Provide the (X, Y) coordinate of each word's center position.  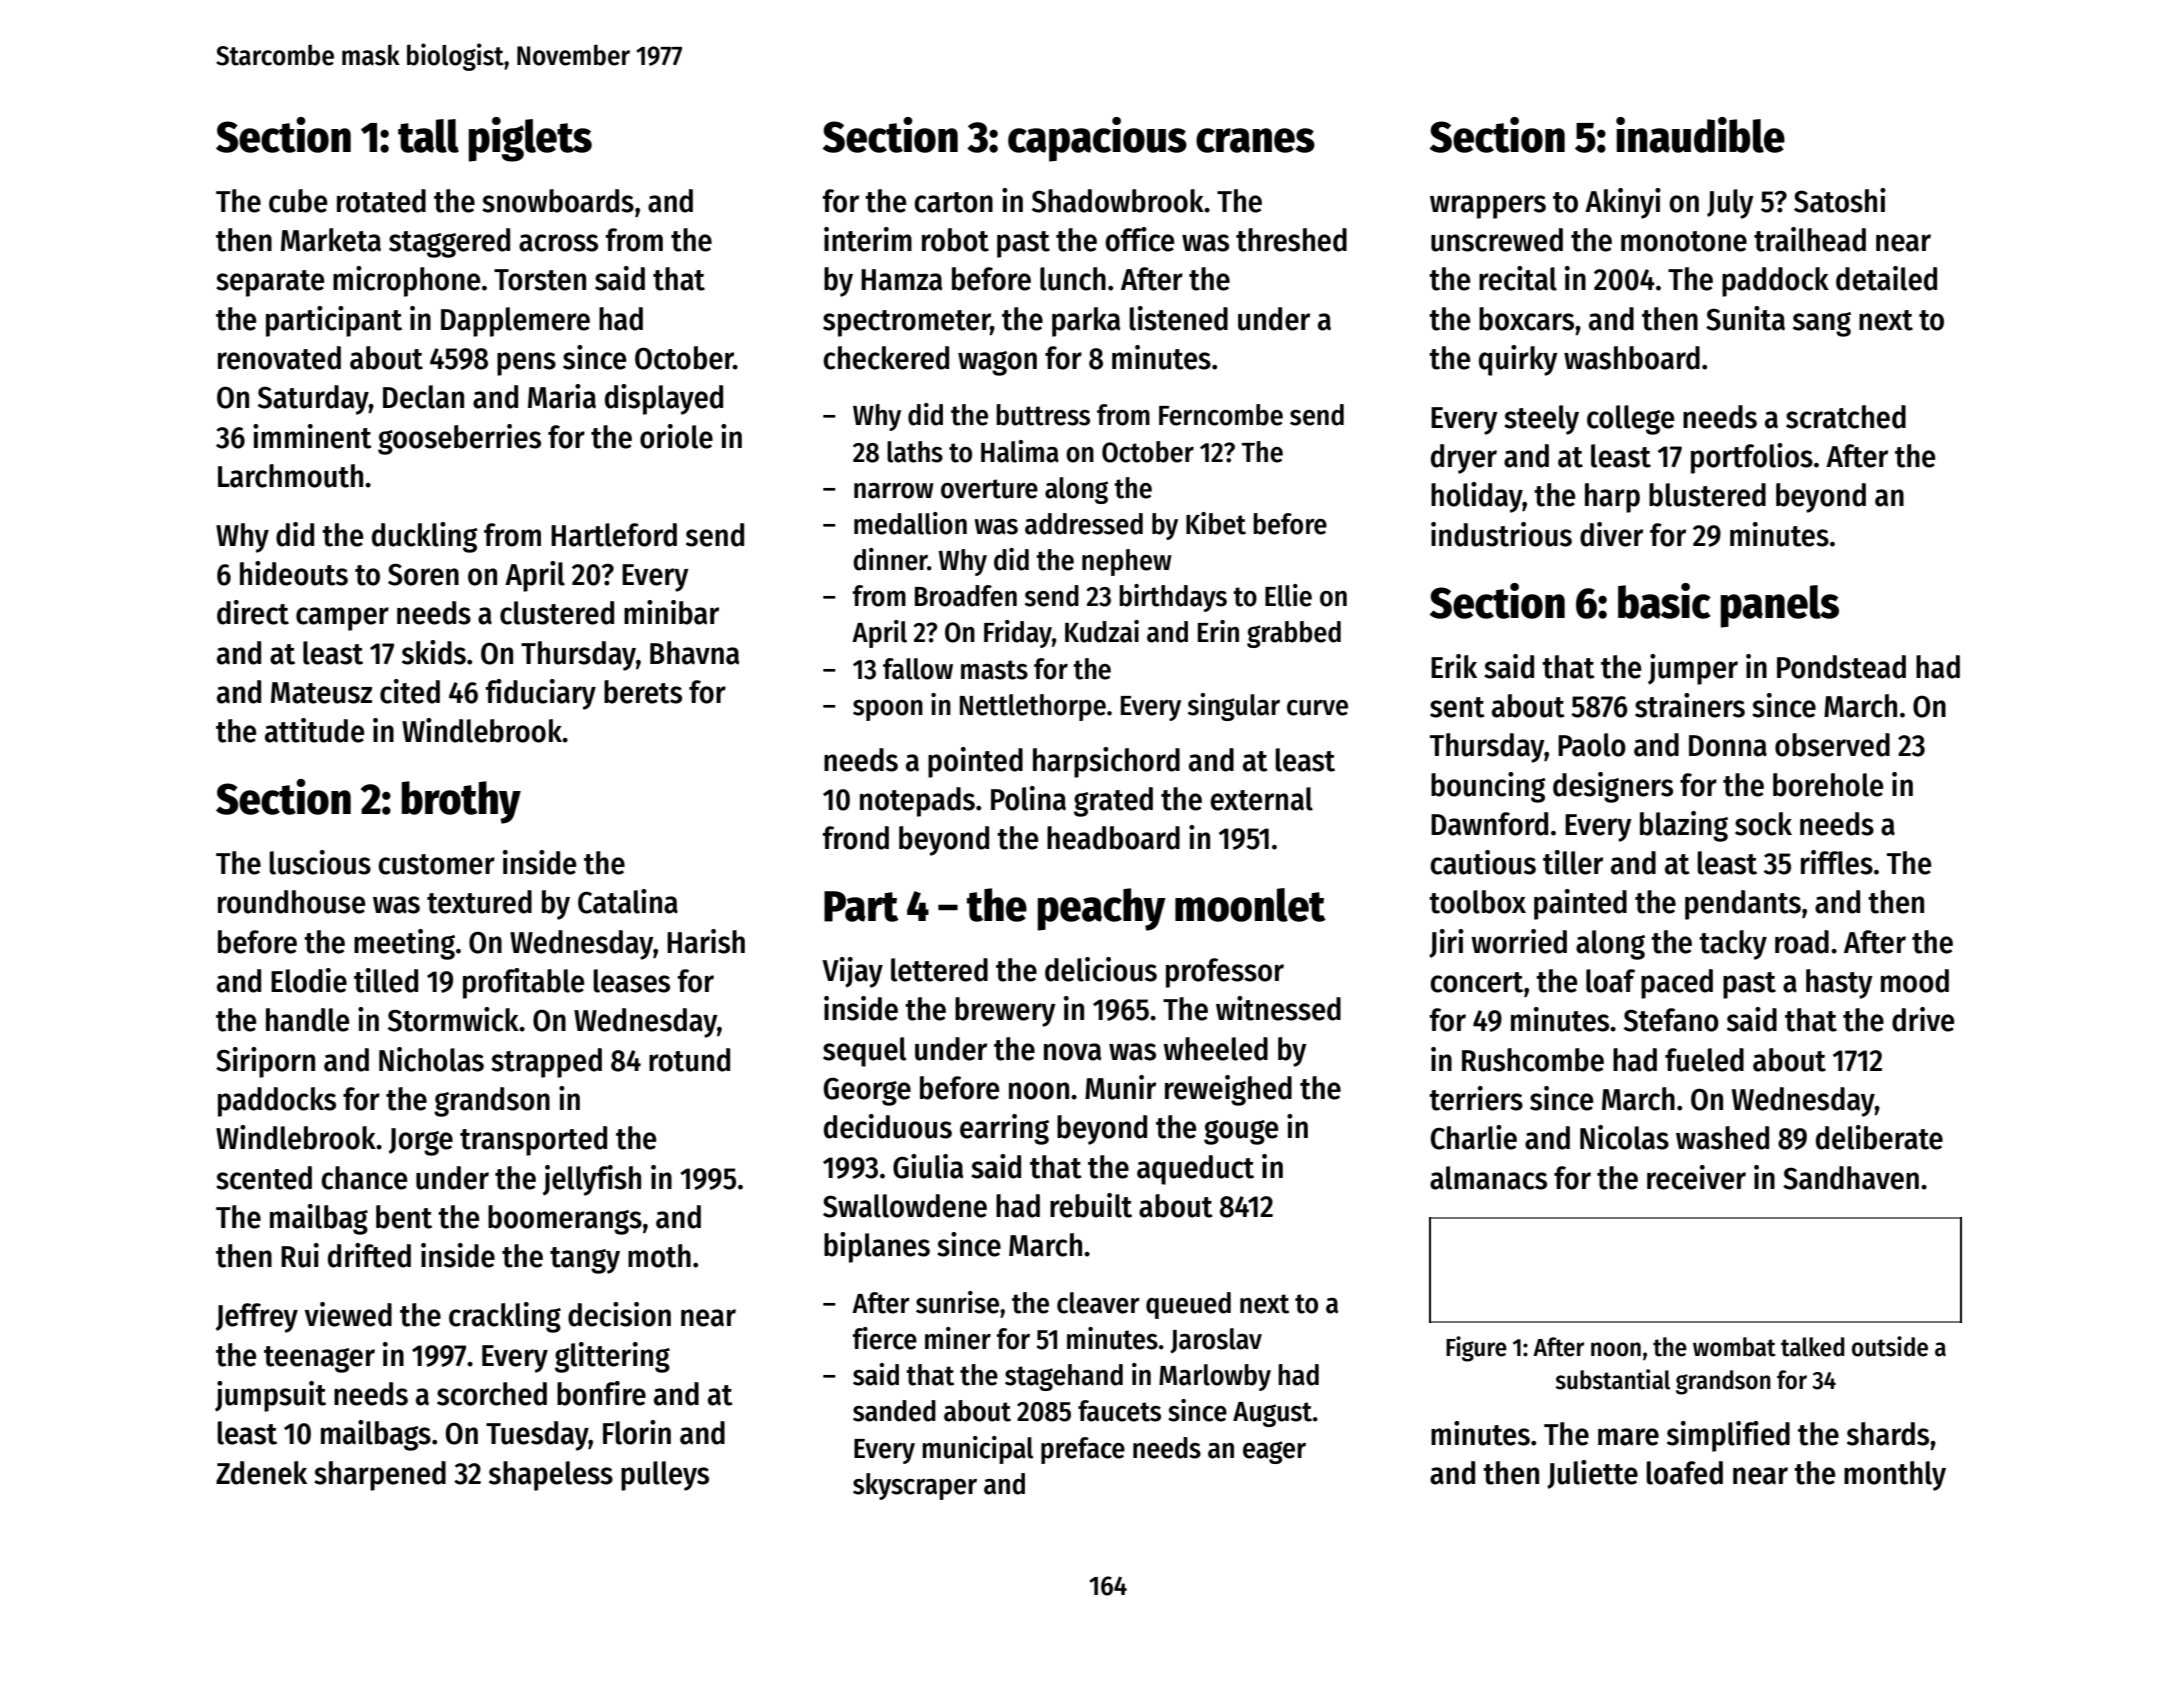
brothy (461, 802)
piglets (530, 139)
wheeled (1215, 1049)
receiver (1696, 1177)
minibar (671, 612)
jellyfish (592, 1180)
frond (856, 838)
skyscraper (915, 1486)
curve (1317, 708)
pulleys (665, 1476)
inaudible (1700, 135)
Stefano (1671, 1020)
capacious (1097, 139)
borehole (1828, 785)
